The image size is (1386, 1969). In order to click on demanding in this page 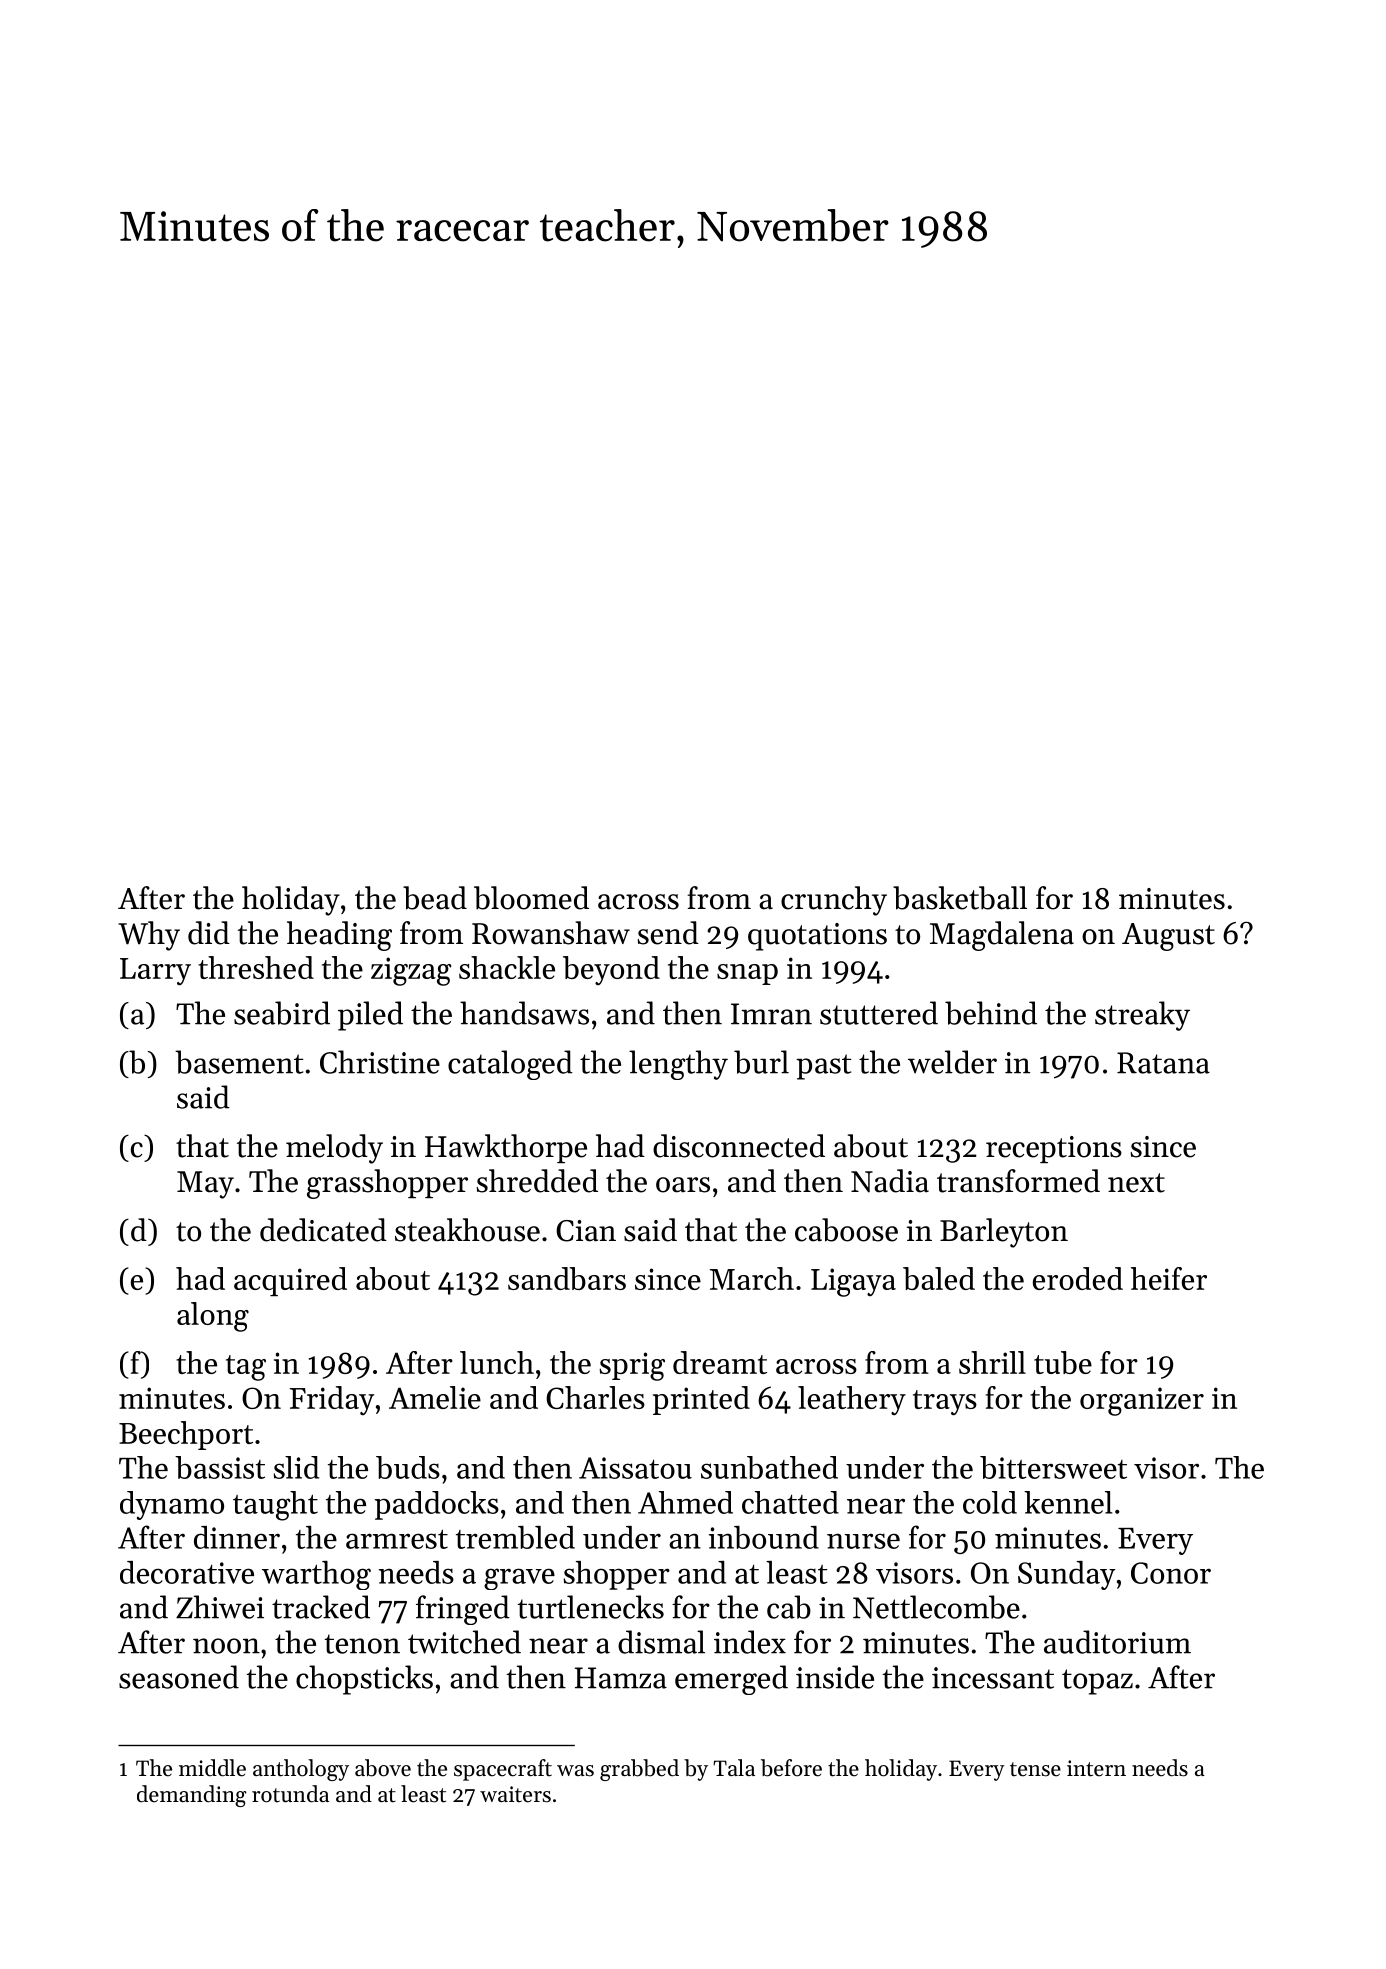, I will do `click(192, 1796)`.
